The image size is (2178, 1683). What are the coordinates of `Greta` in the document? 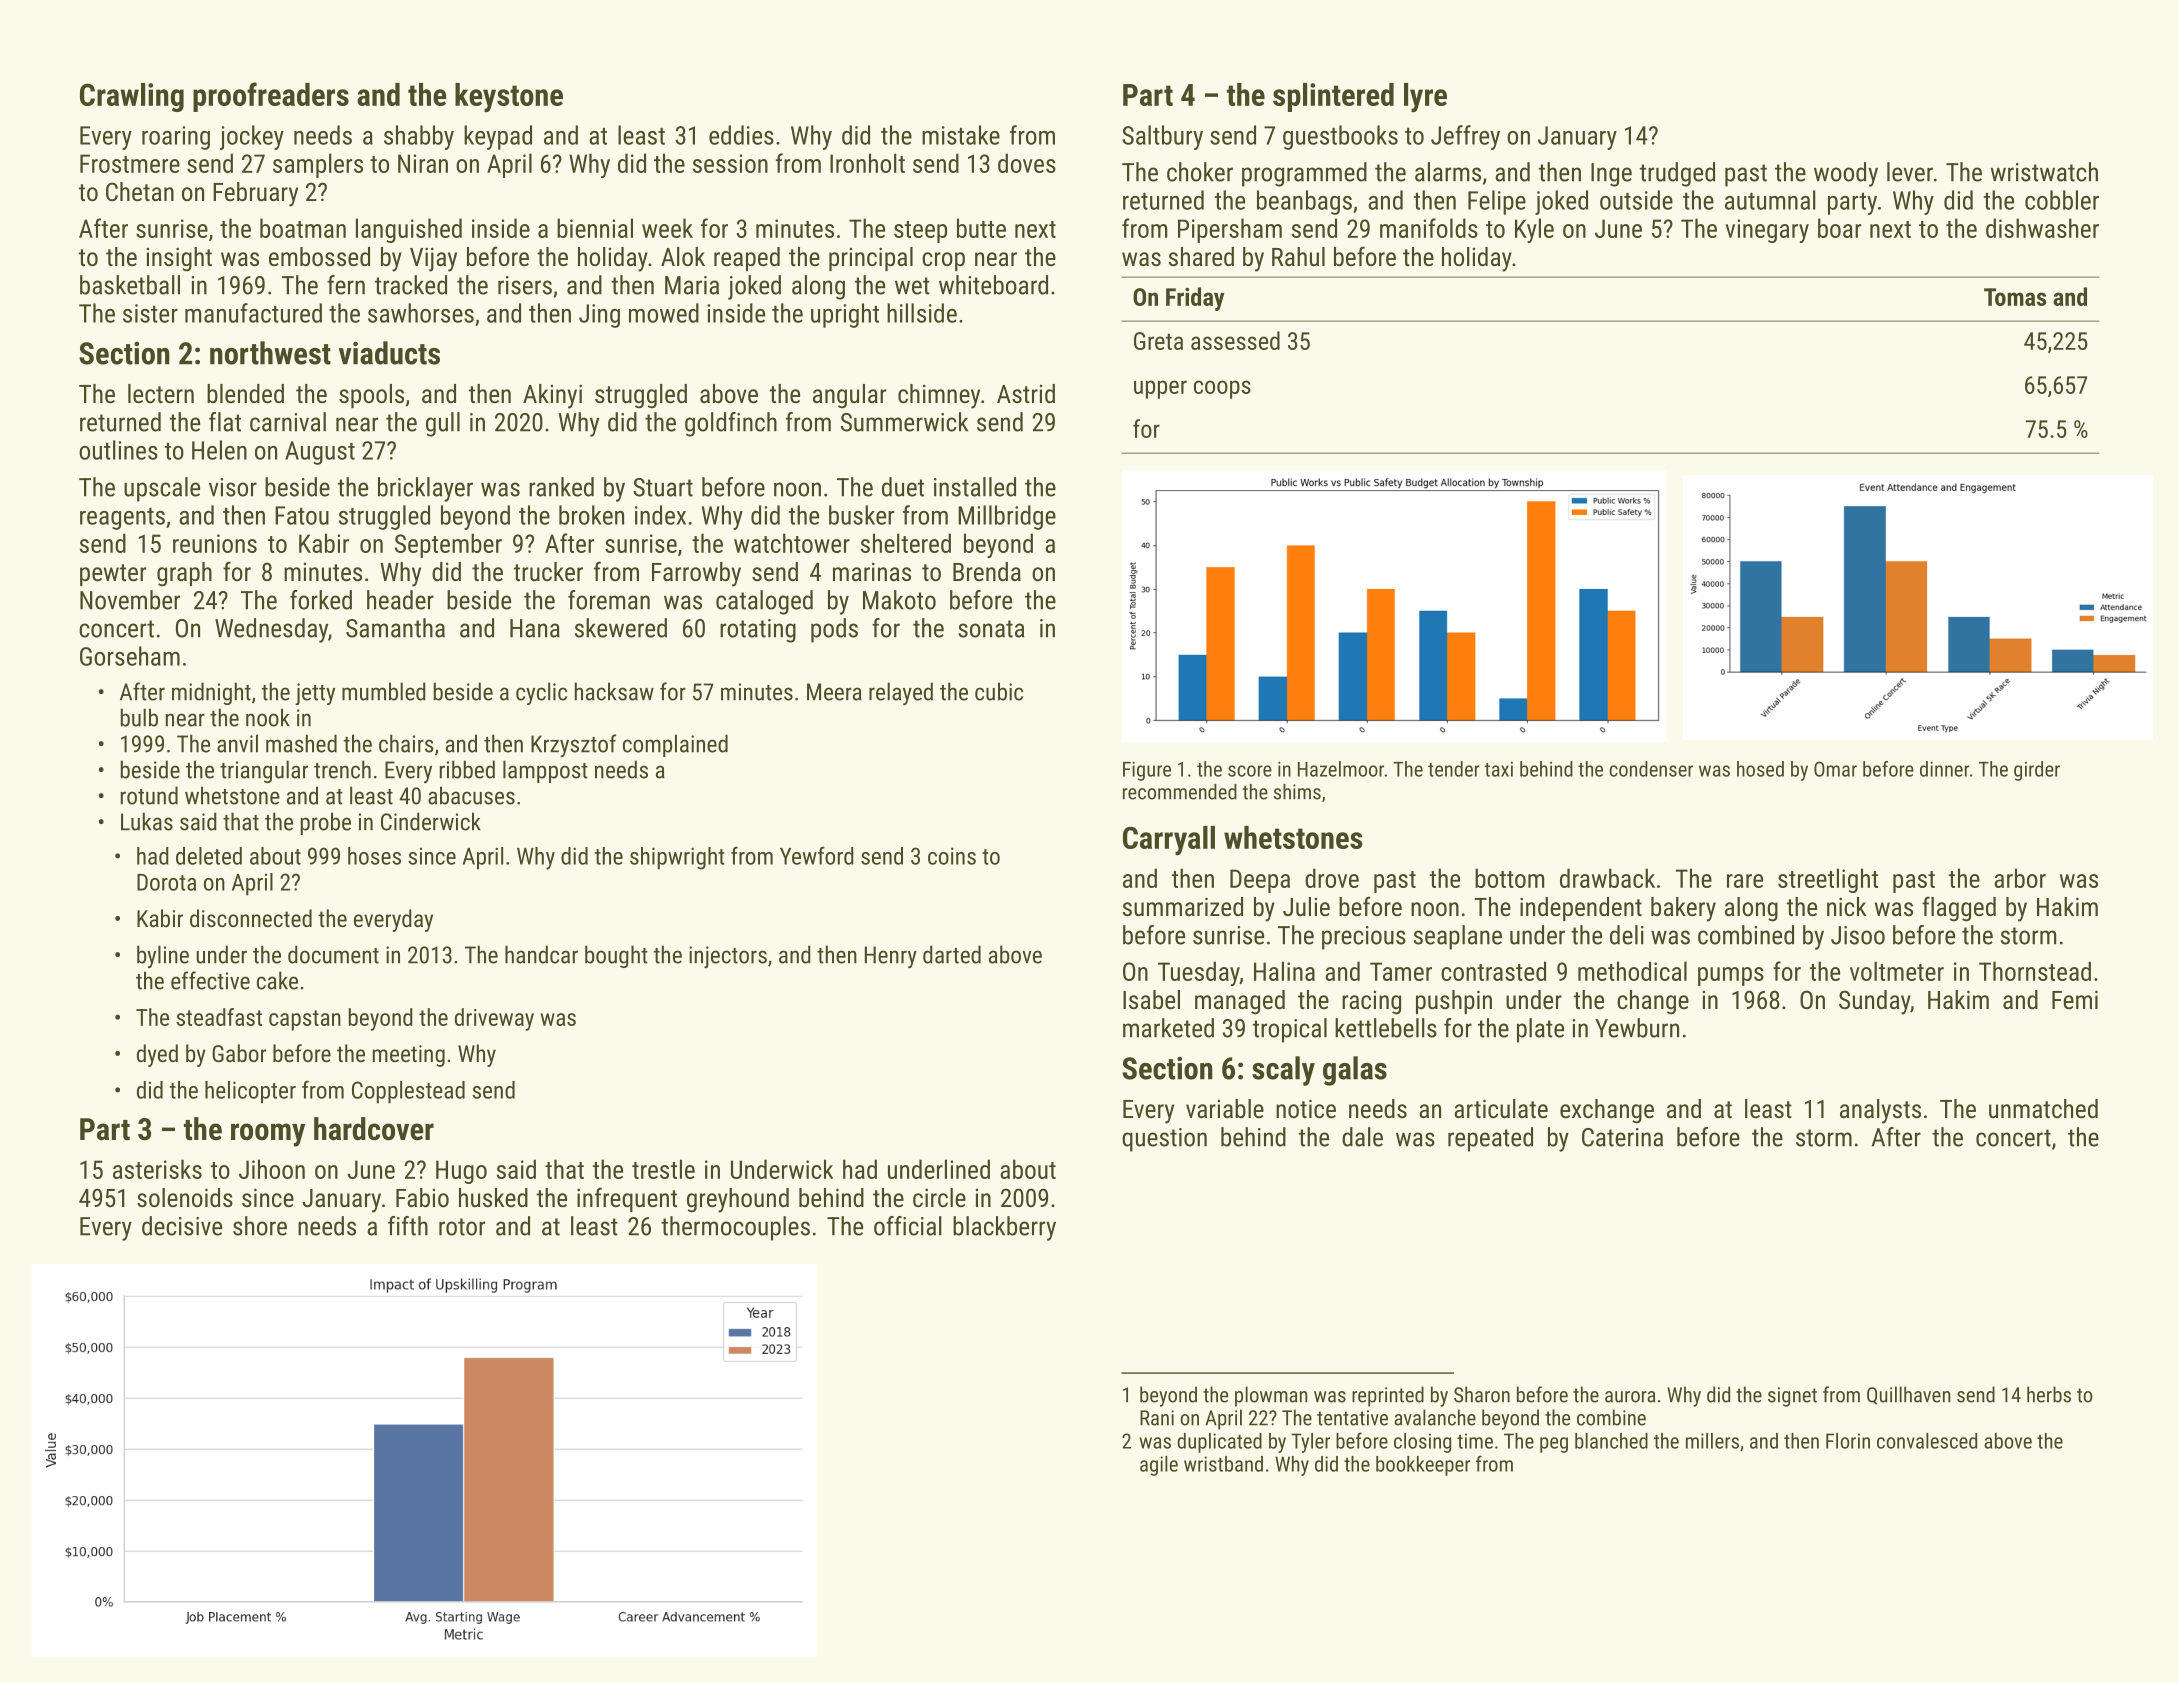 It's located at (1158, 341).
